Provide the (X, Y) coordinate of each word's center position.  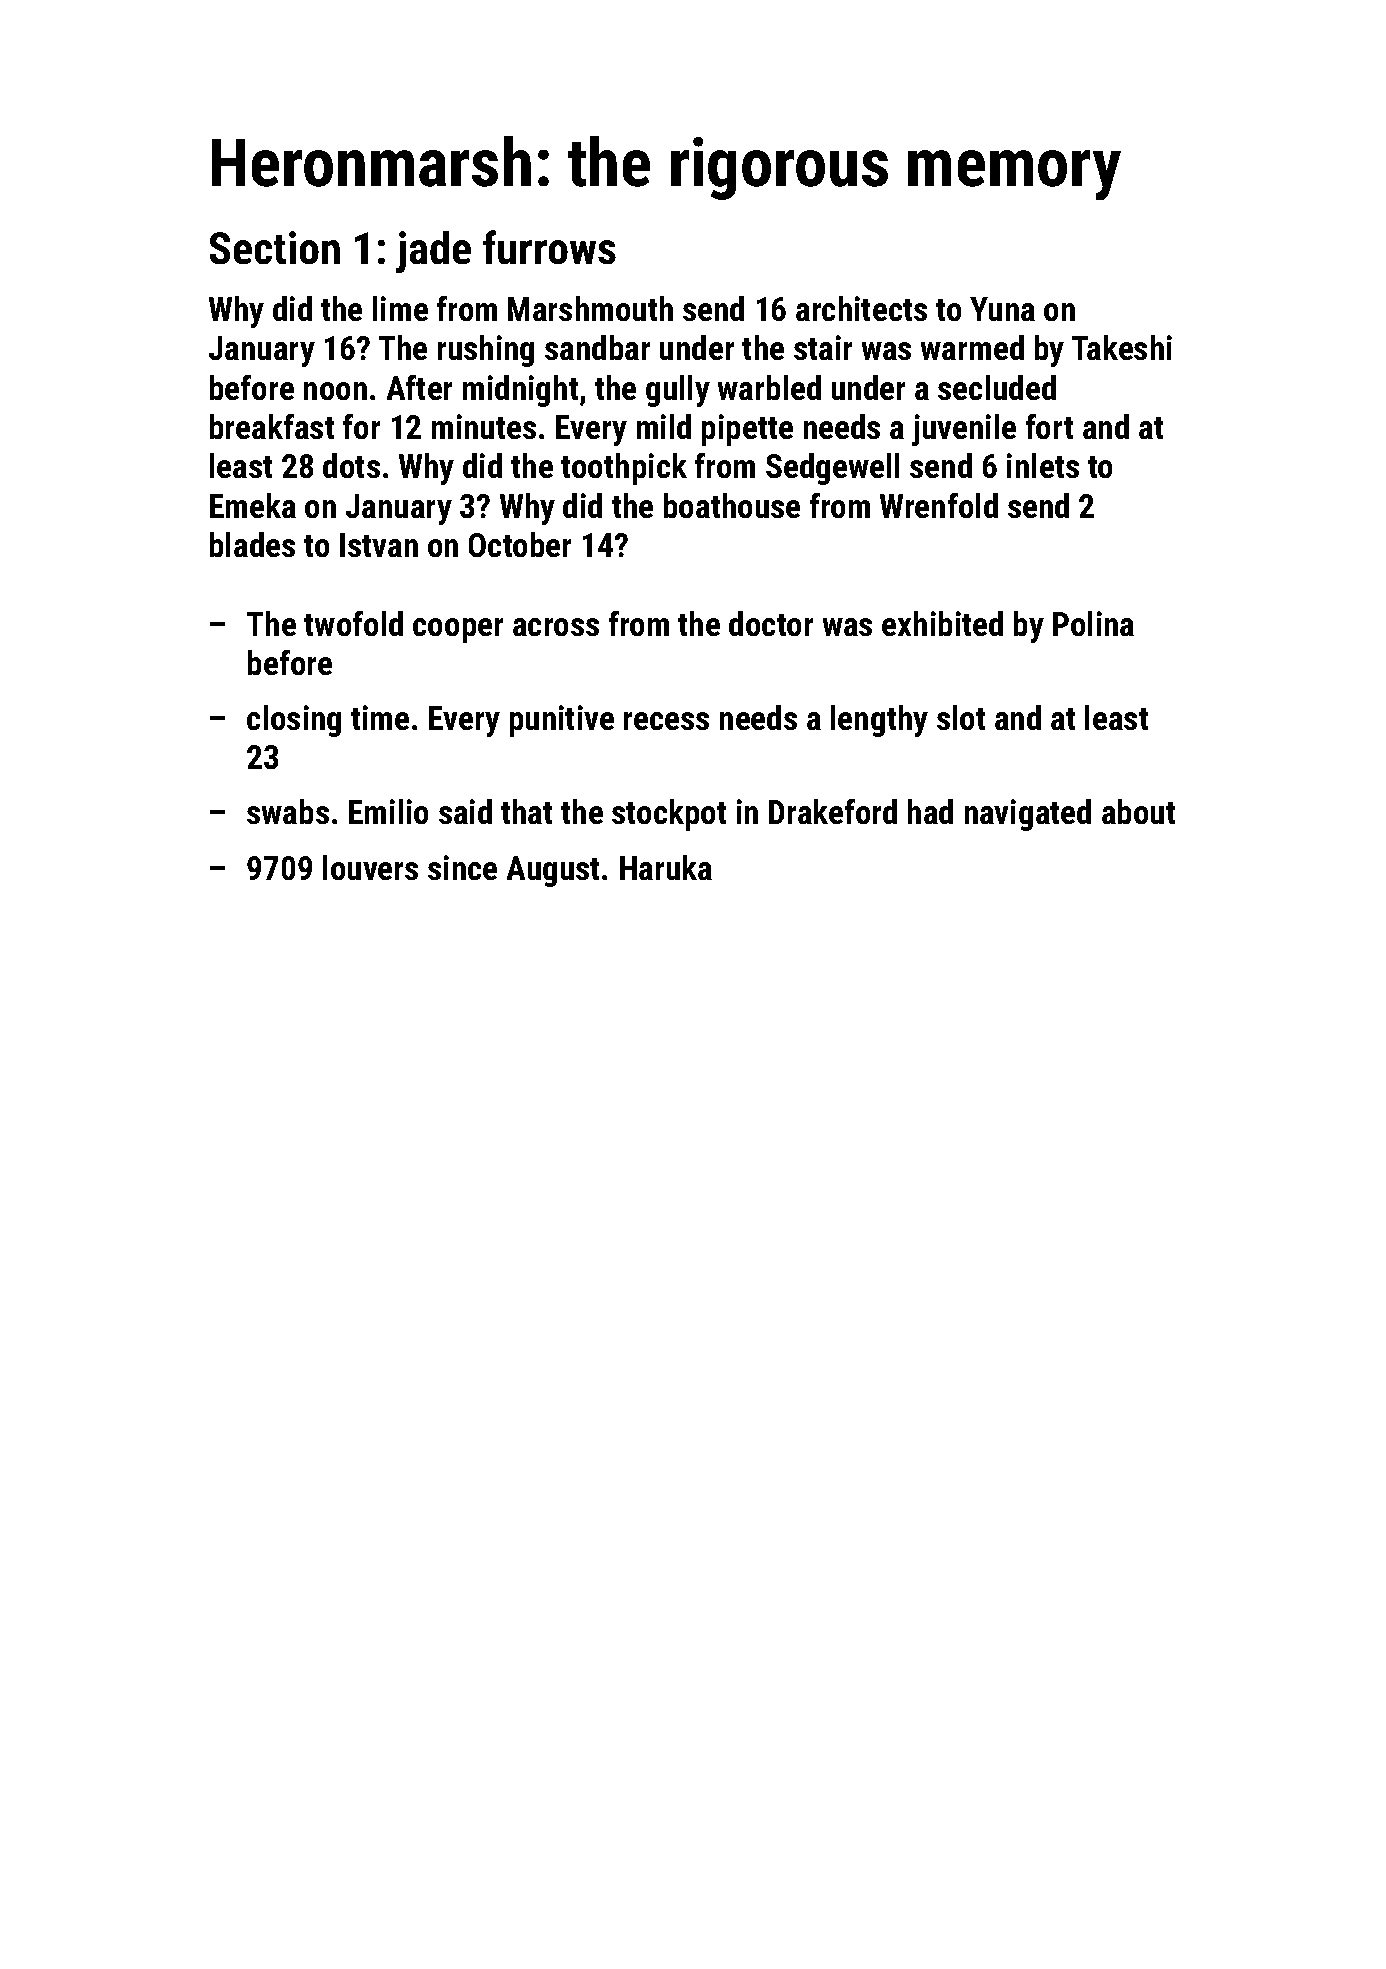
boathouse (732, 505)
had (930, 811)
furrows (549, 247)
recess (666, 721)
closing (294, 721)
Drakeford (833, 811)
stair (823, 347)
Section (275, 247)
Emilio (388, 811)
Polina (1093, 623)
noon (335, 391)
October (520, 544)
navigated (1028, 815)
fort (1049, 426)
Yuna (1002, 309)
